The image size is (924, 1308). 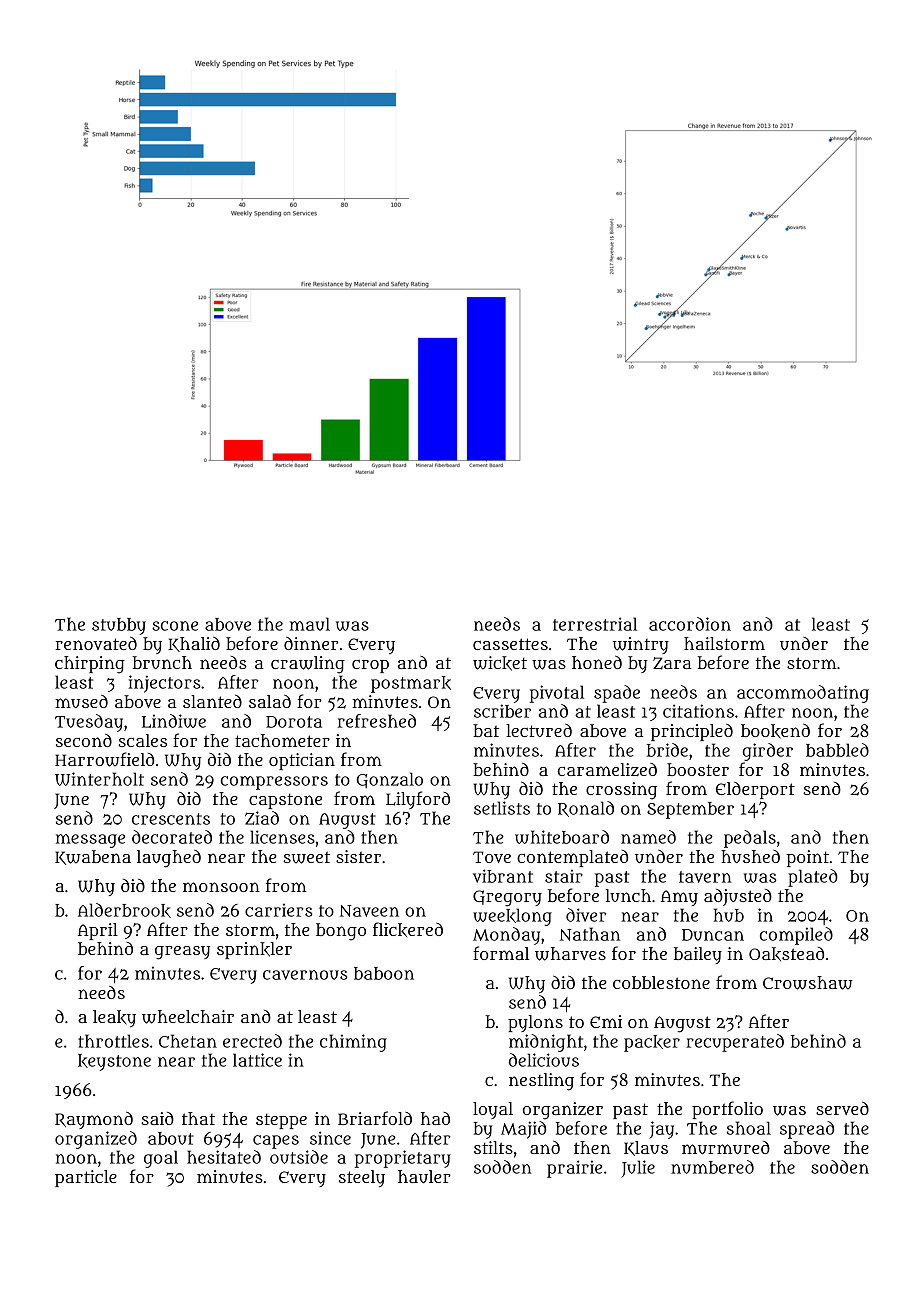 What do you see at coordinates (486, 730) in the screenshot?
I see `bat` at bounding box center [486, 730].
